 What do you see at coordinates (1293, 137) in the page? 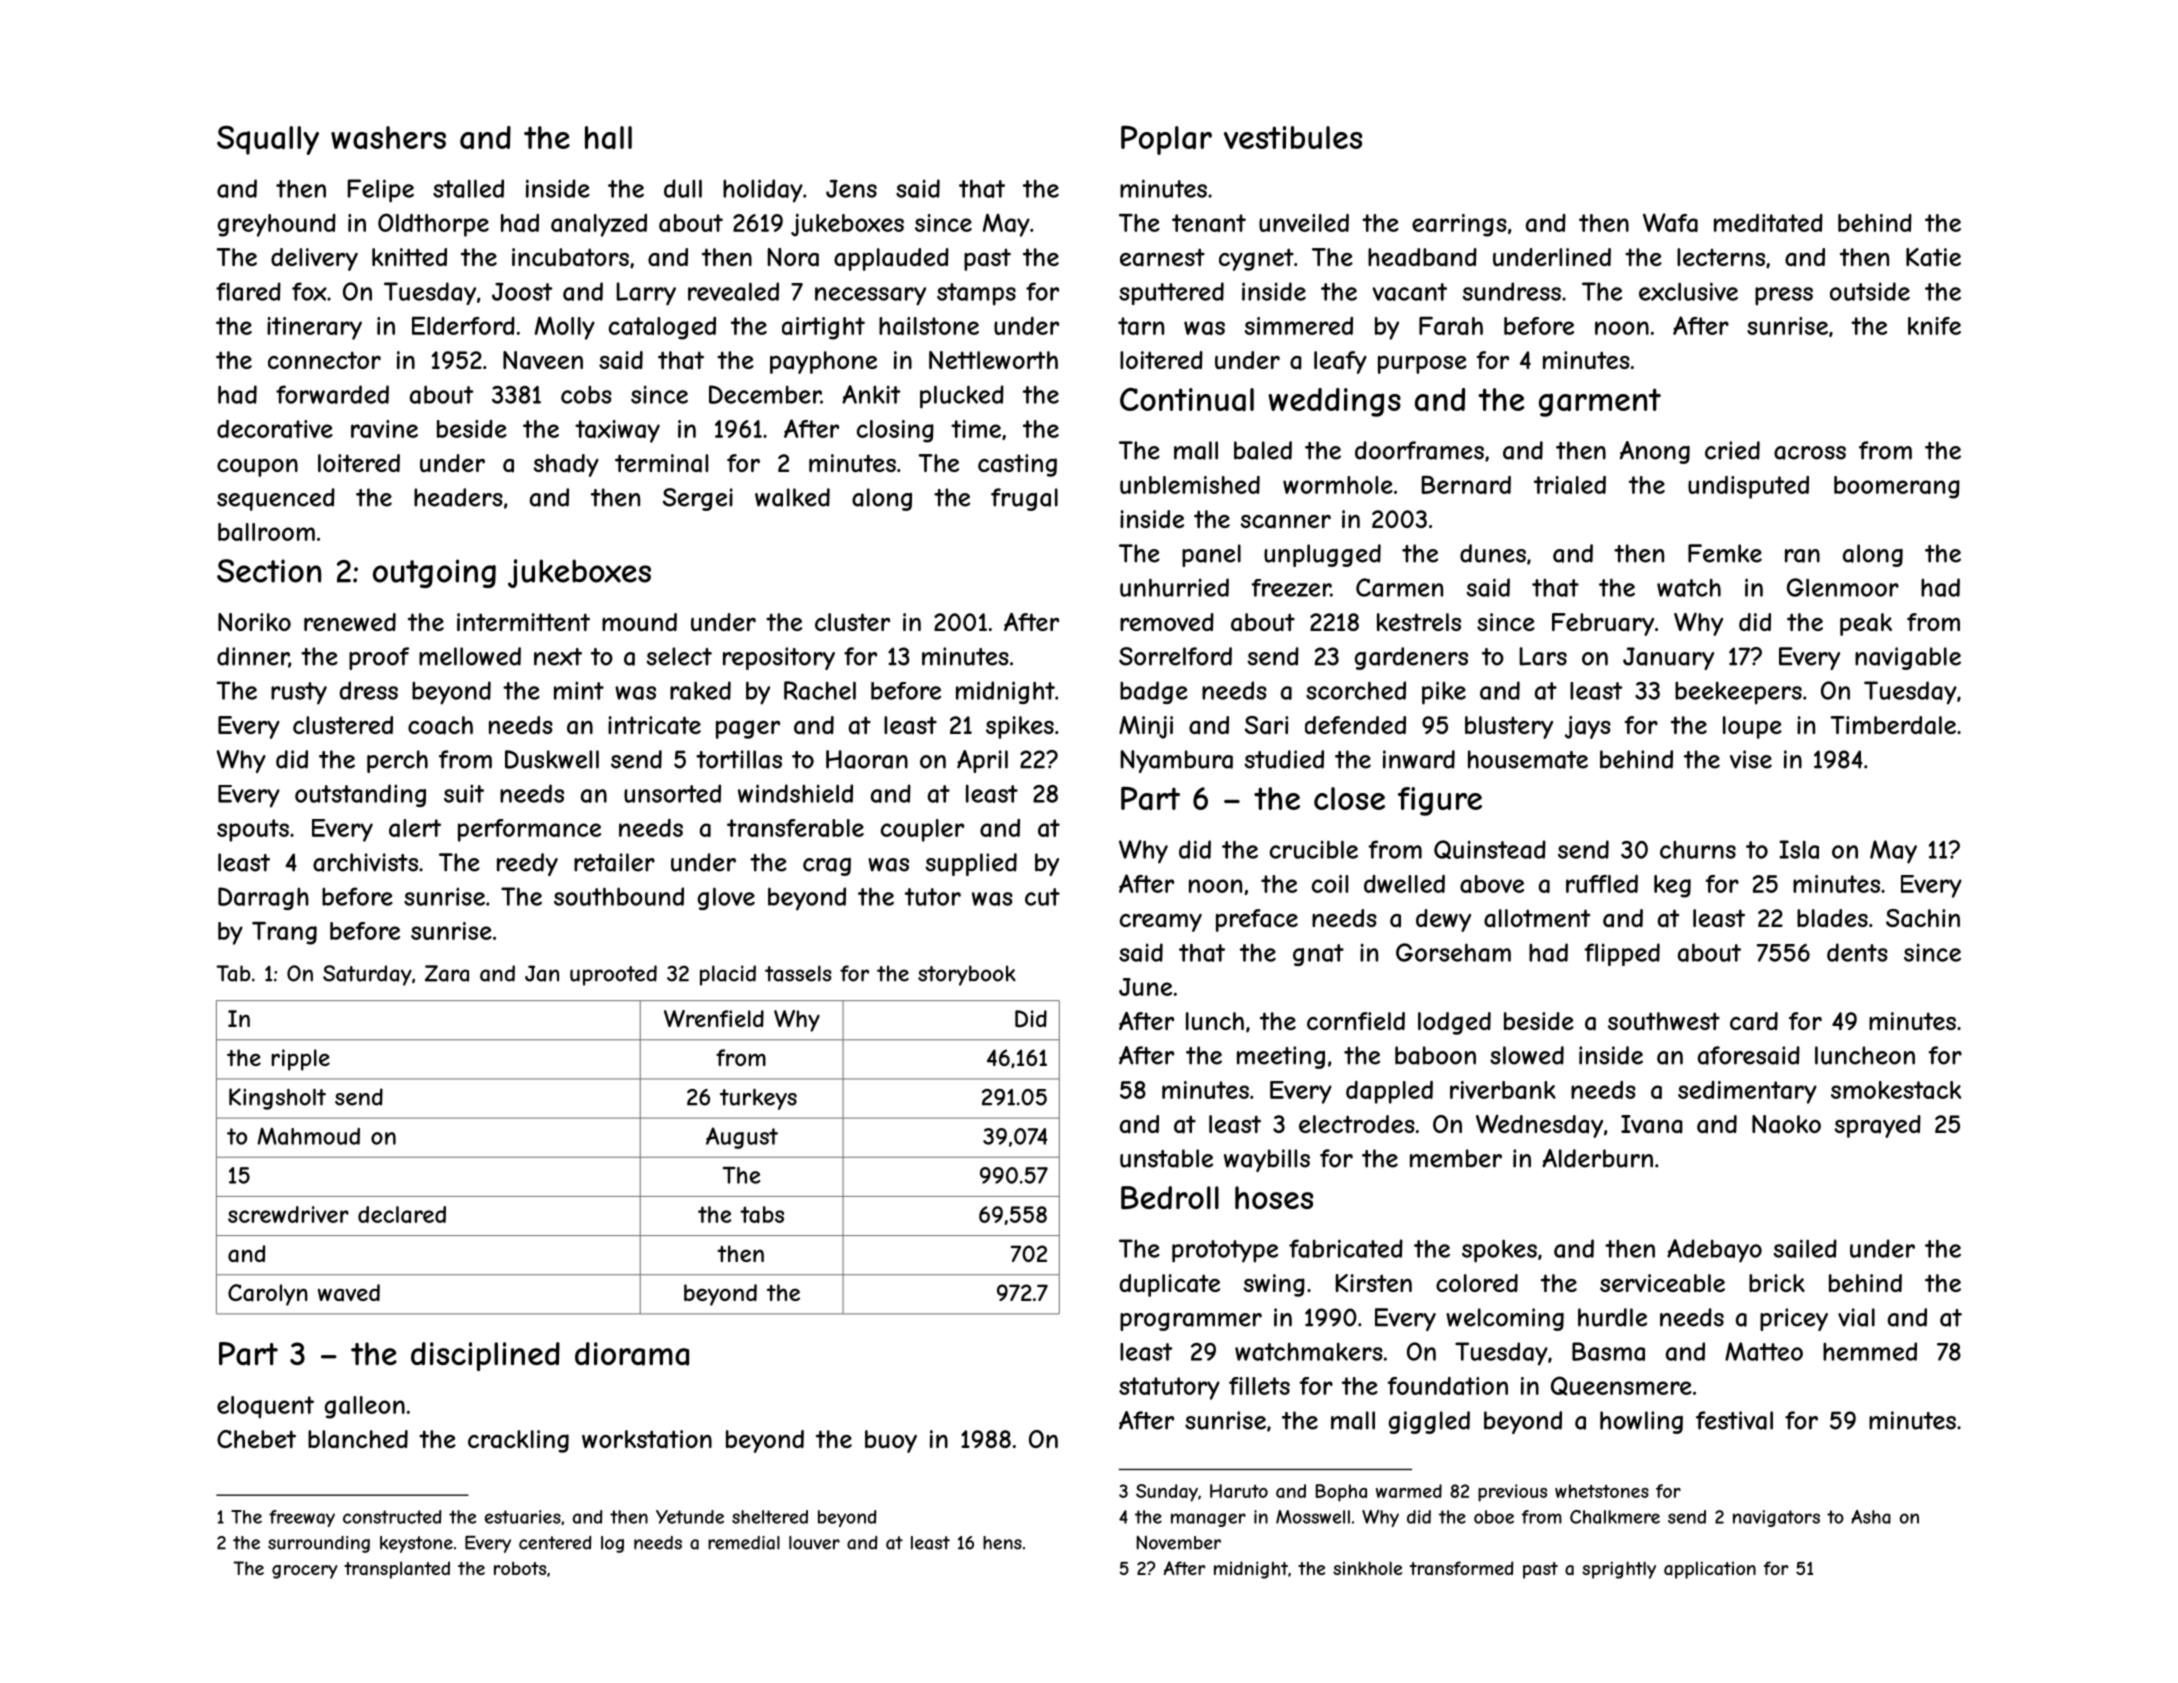
I see `vestibules` at bounding box center [1293, 137].
